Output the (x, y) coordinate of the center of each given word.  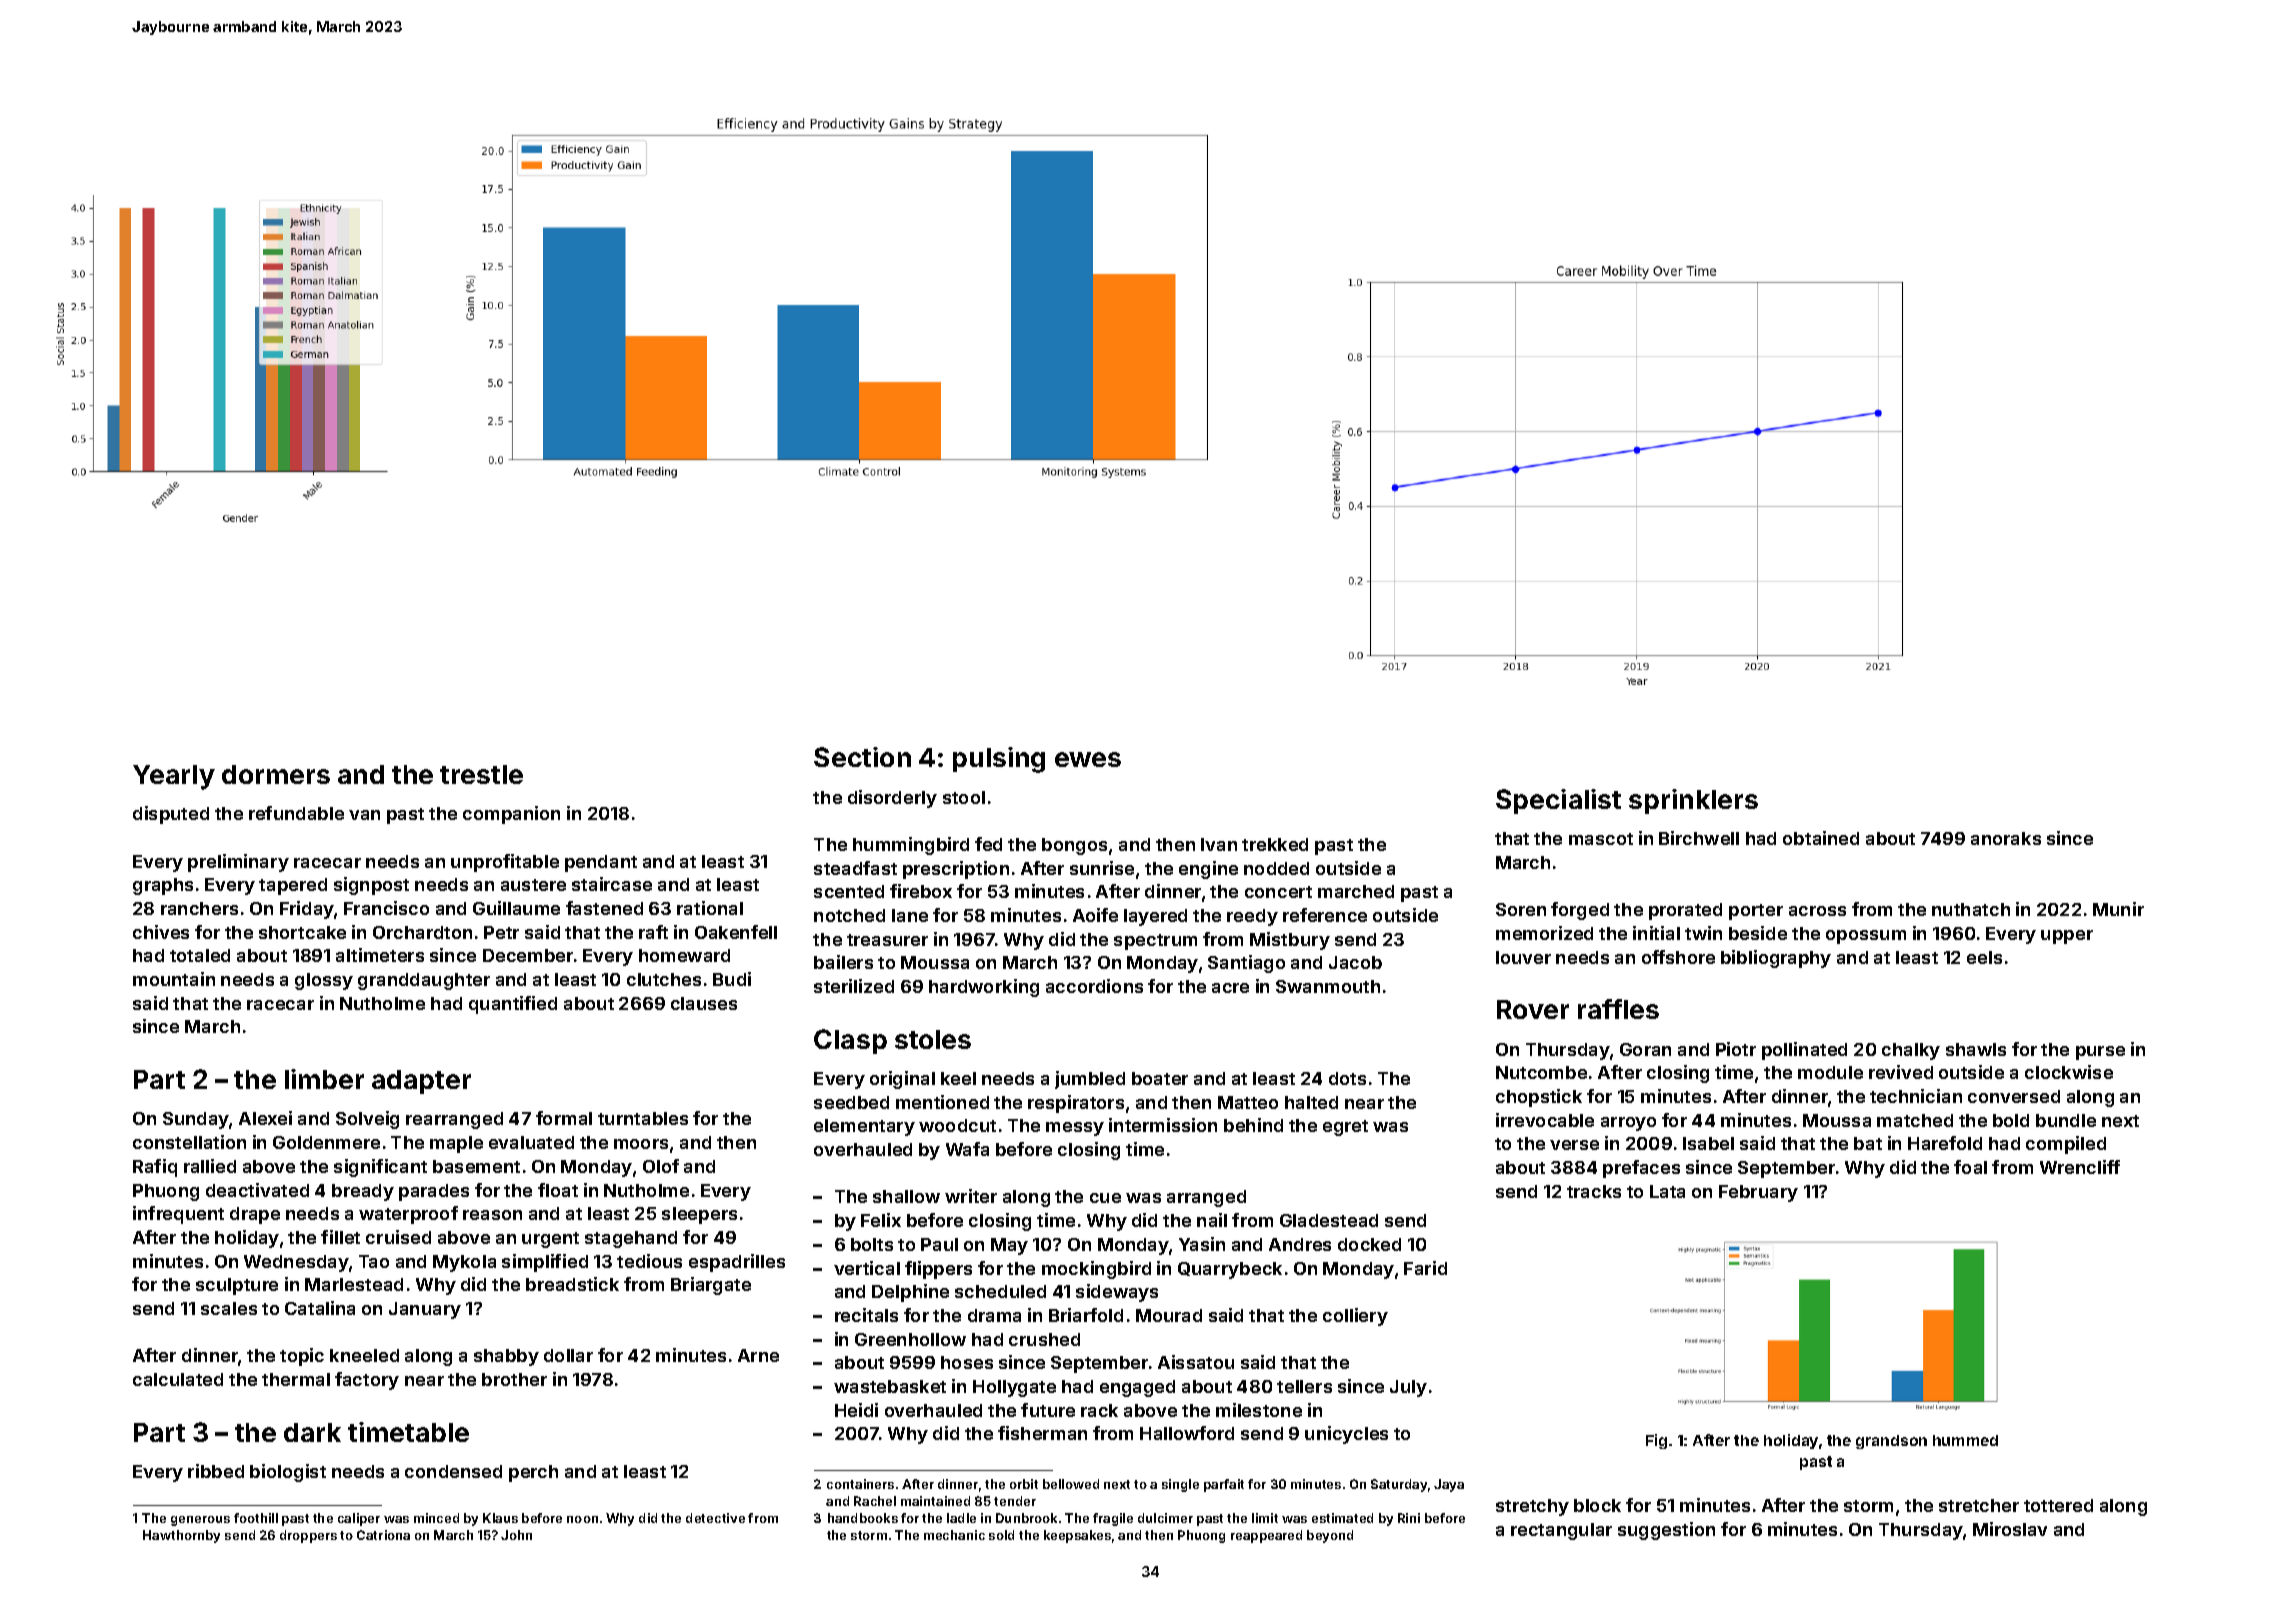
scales (229, 1308)
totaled (200, 955)
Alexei (265, 1118)
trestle (481, 774)
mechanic (954, 1535)
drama (994, 1315)
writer (971, 1196)
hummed (1965, 1440)
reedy (1252, 917)
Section (862, 757)
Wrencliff (2080, 1167)
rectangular (1561, 1531)
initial (1656, 933)
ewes (1088, 759)
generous (200, 1521)
